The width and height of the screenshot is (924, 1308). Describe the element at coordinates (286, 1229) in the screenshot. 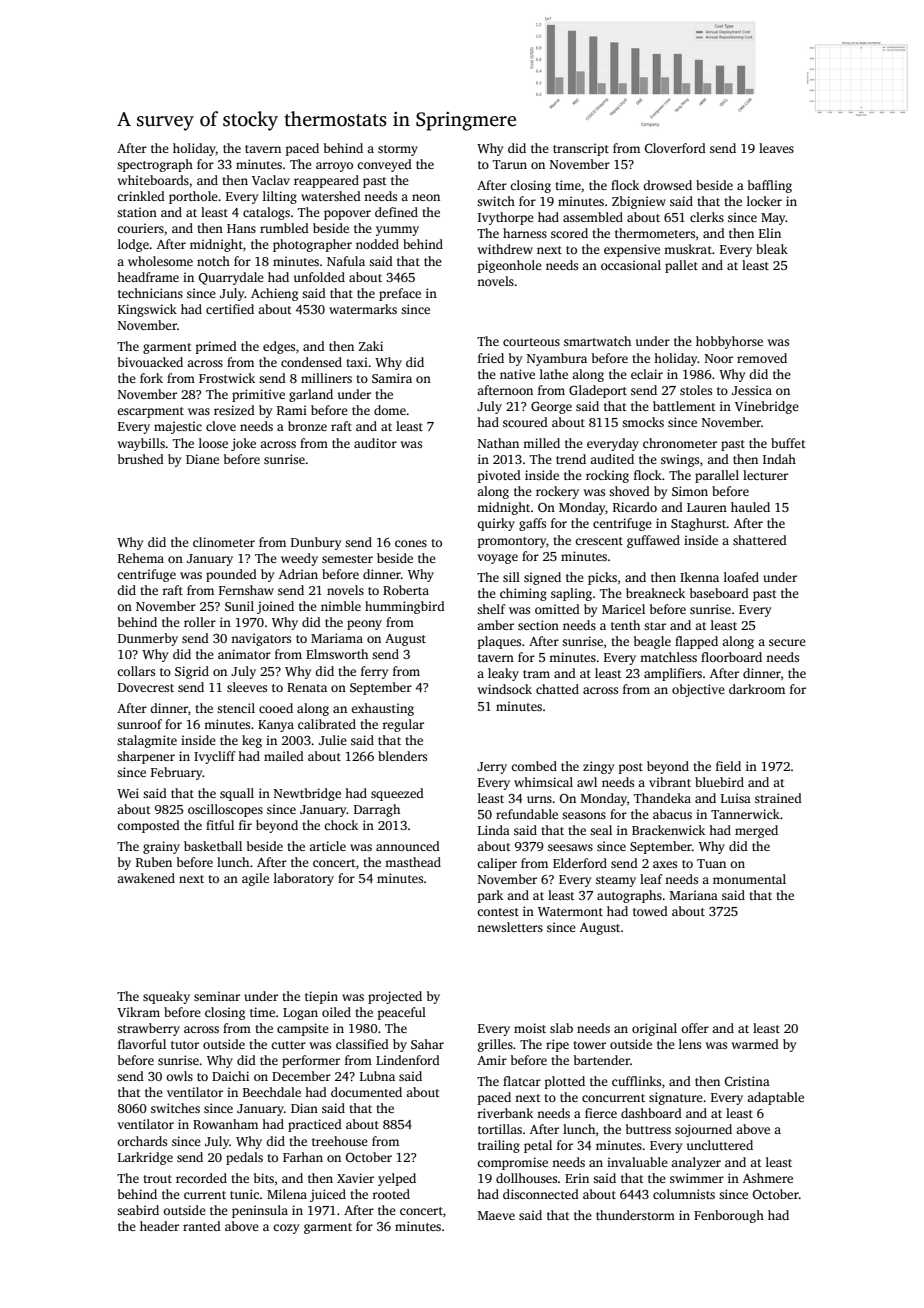

I see `cozy` at that location.
